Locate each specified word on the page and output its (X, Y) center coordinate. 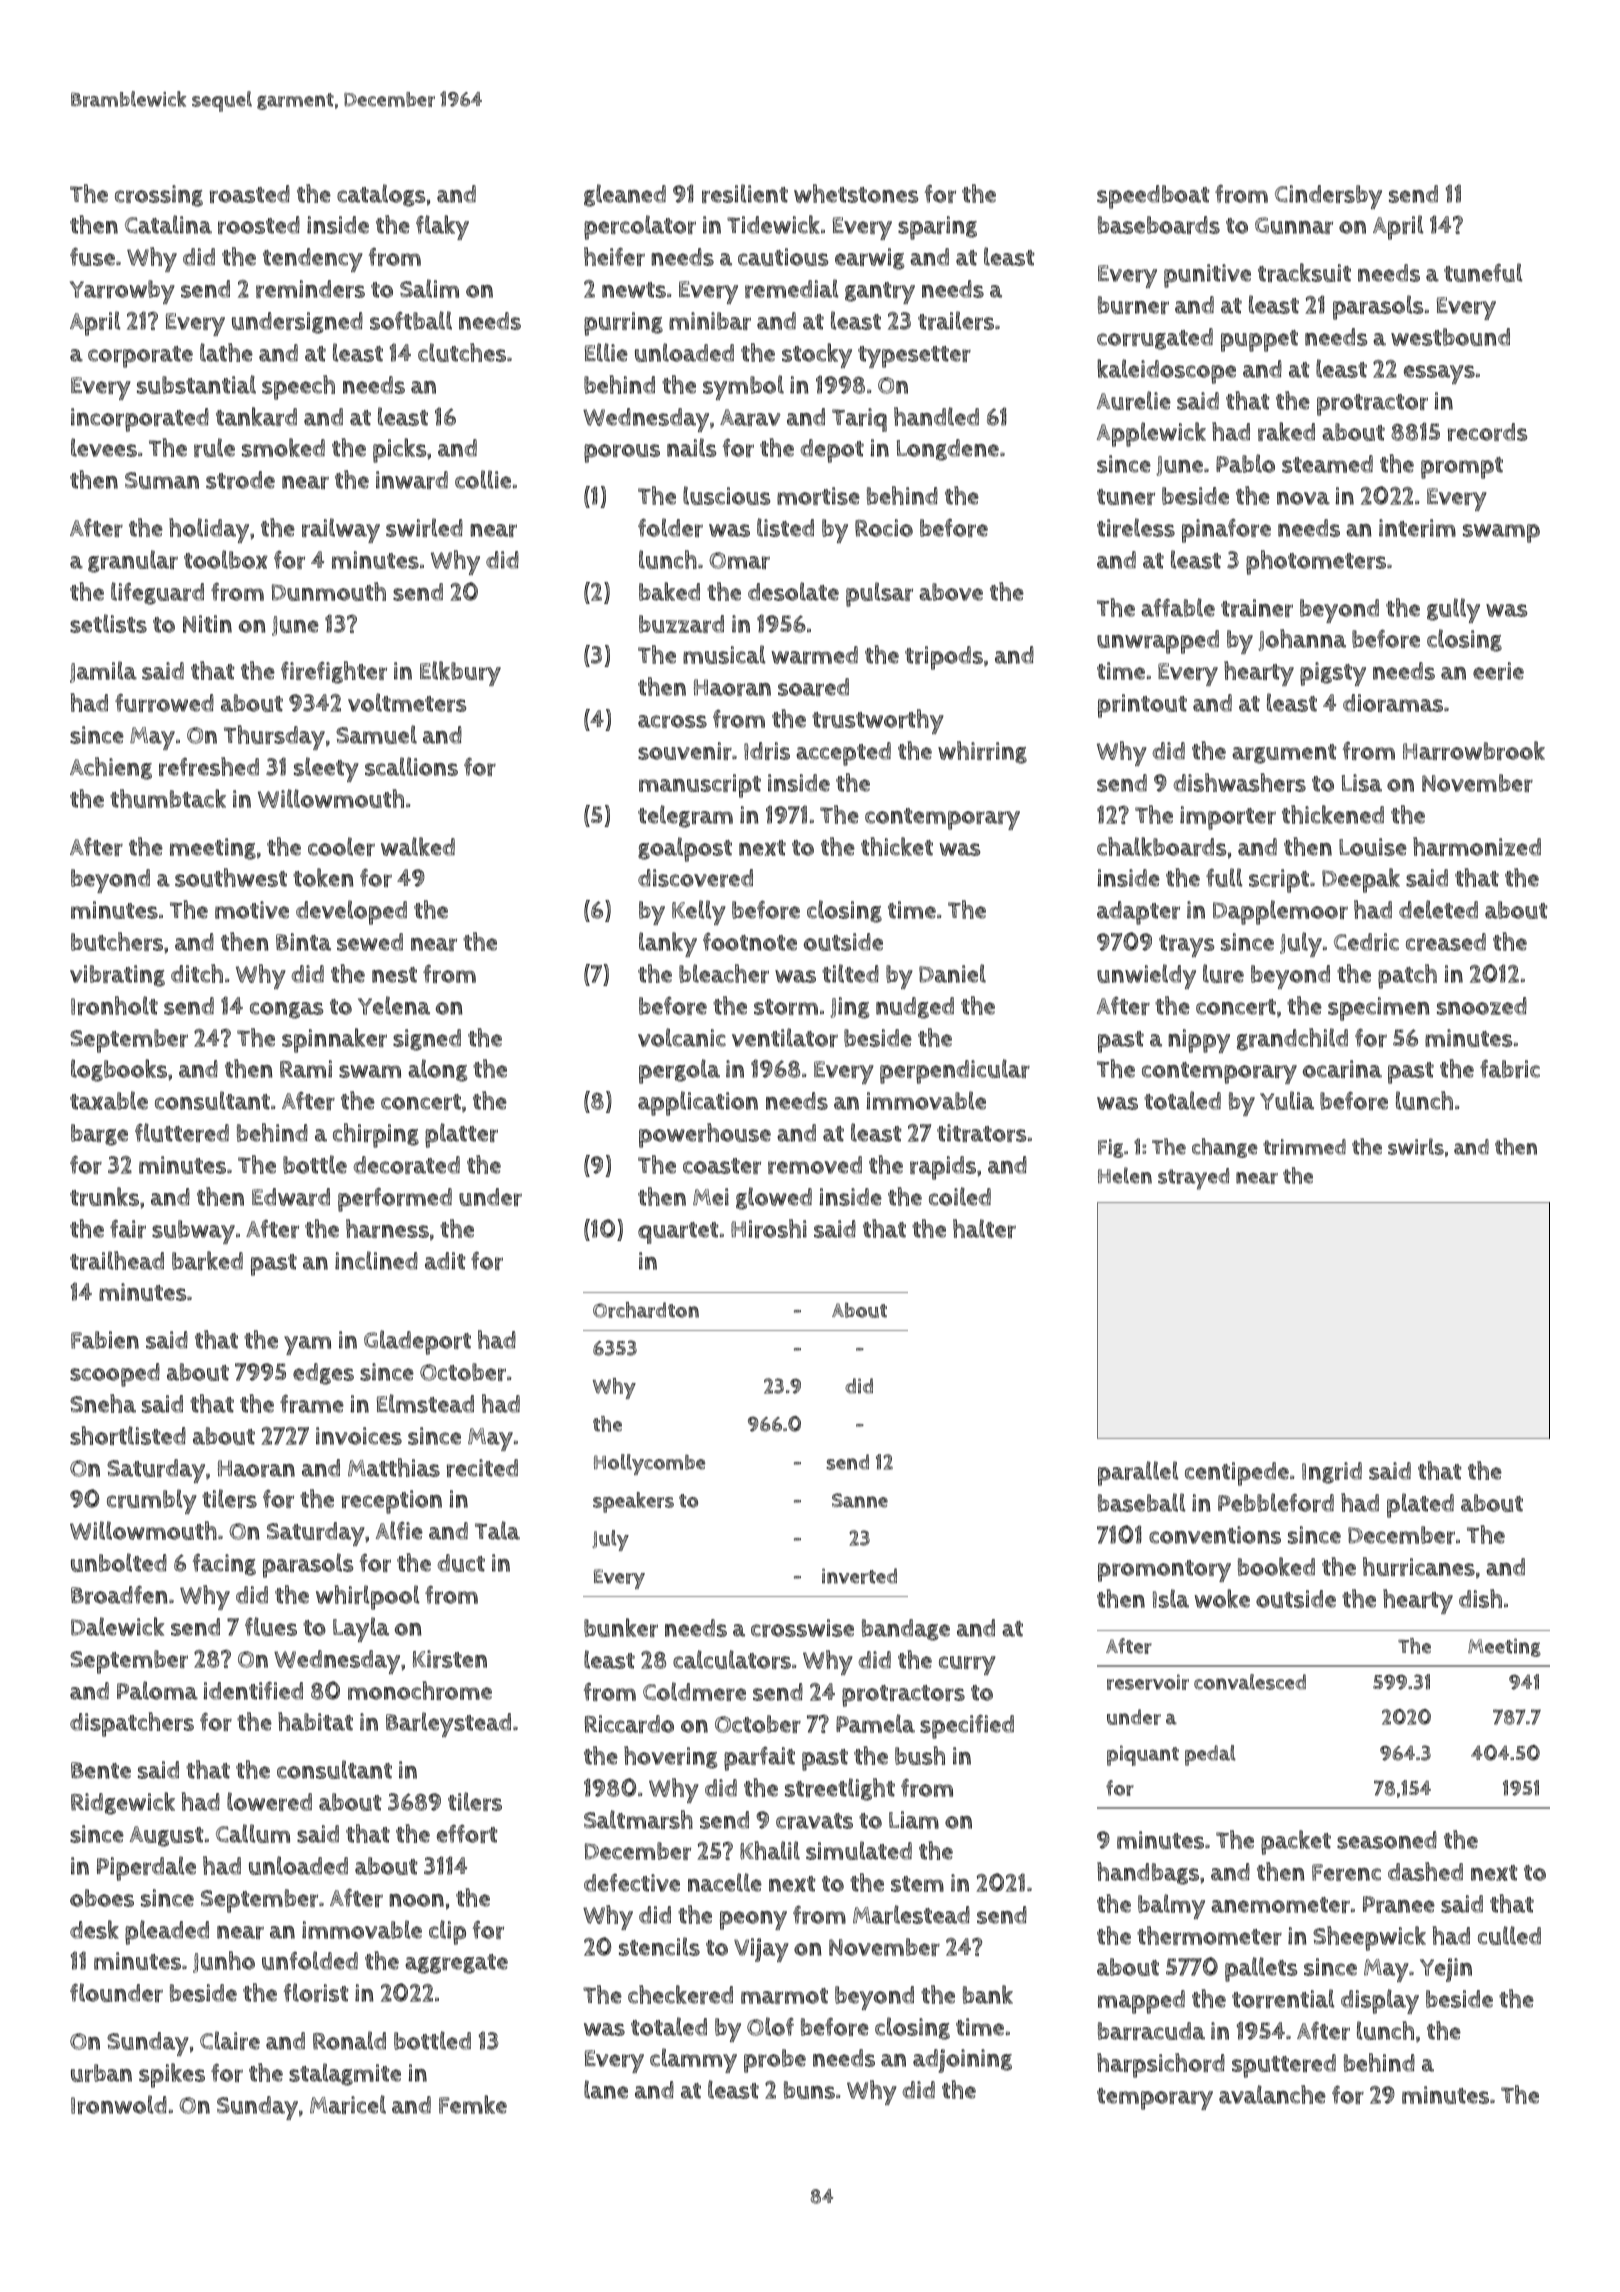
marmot (784, 1996)
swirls (1416, 1146)
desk (94, 1929)
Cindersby (1328, 197)
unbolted (119, 1562)
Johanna (1302, 640)
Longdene (948, 450)
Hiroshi (769, 1228)
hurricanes (1419, 1566)
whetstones (856, 193)
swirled (424, 527)
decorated (406, 1165)
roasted (250, 194)
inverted (859, 1576)
